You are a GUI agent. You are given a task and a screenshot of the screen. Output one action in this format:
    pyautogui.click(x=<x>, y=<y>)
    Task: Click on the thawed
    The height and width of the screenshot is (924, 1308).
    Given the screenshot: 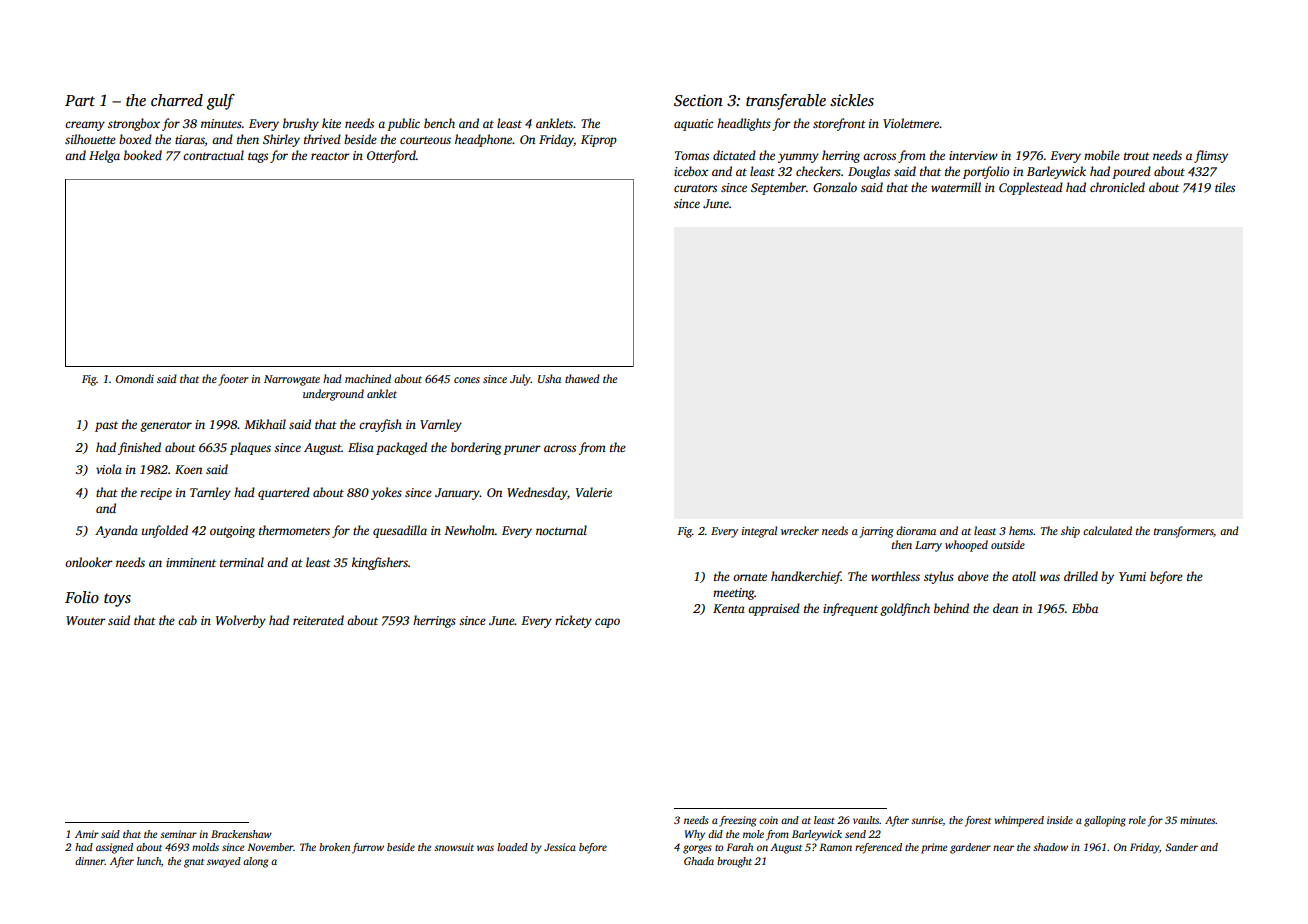 What is the action you would take?
    pyautogui.click(x=582, y=378)
